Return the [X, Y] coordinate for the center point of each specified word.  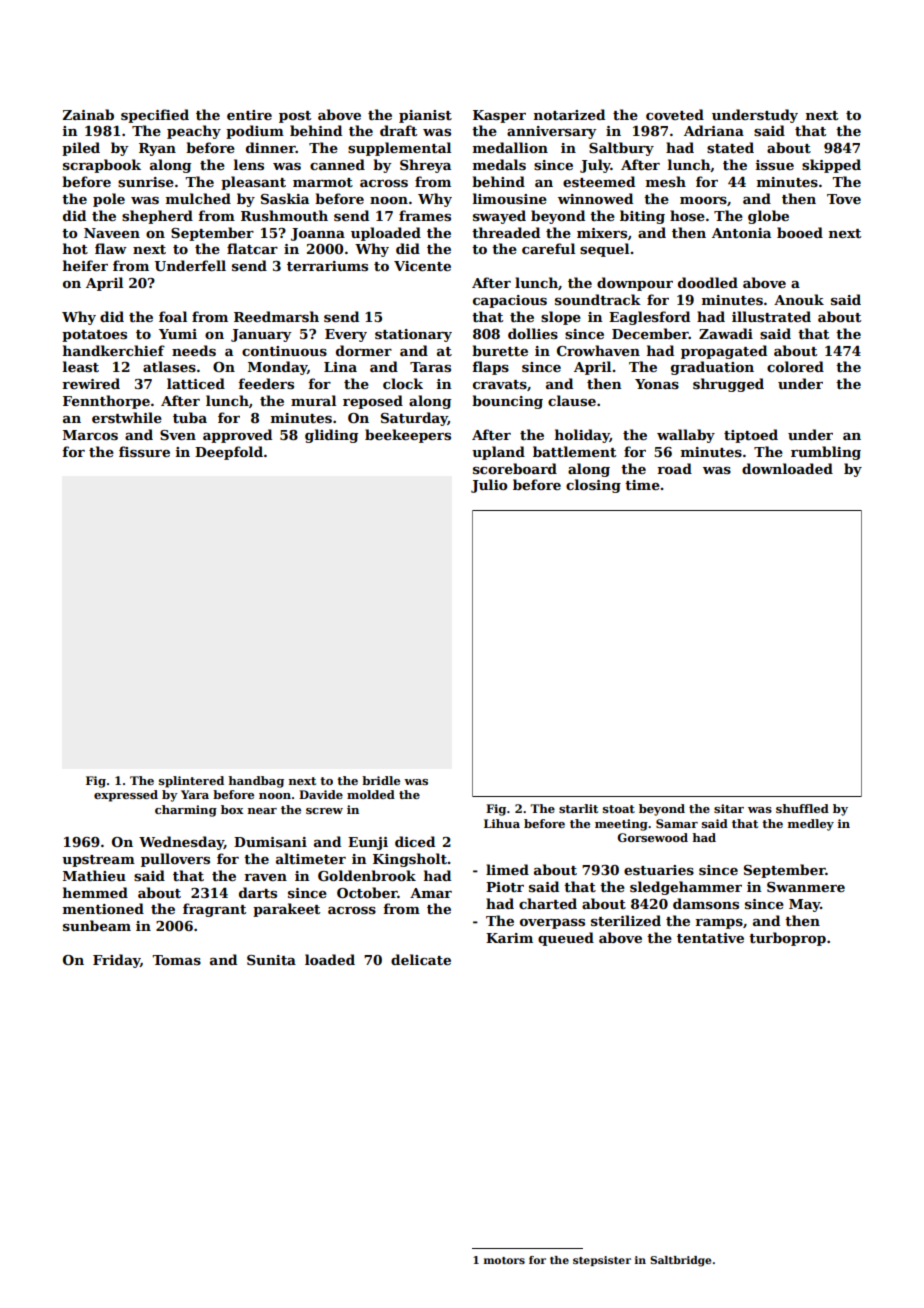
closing [593, 486]
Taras [430, 367]
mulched [198, 198]
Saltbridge [680, 1261]
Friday [116, 961]
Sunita [271, 960]
